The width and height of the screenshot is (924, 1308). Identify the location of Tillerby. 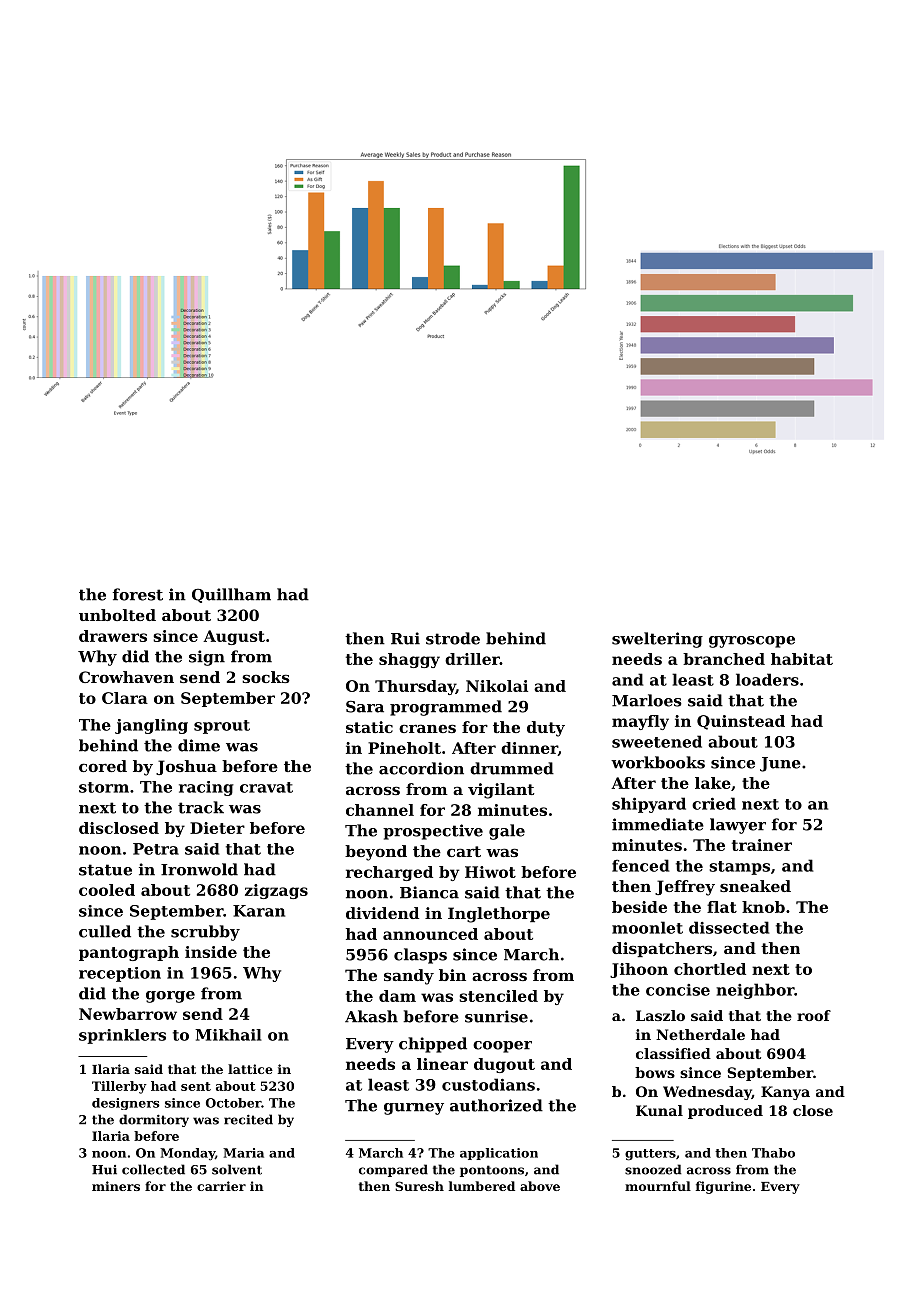
(119, 1087).
